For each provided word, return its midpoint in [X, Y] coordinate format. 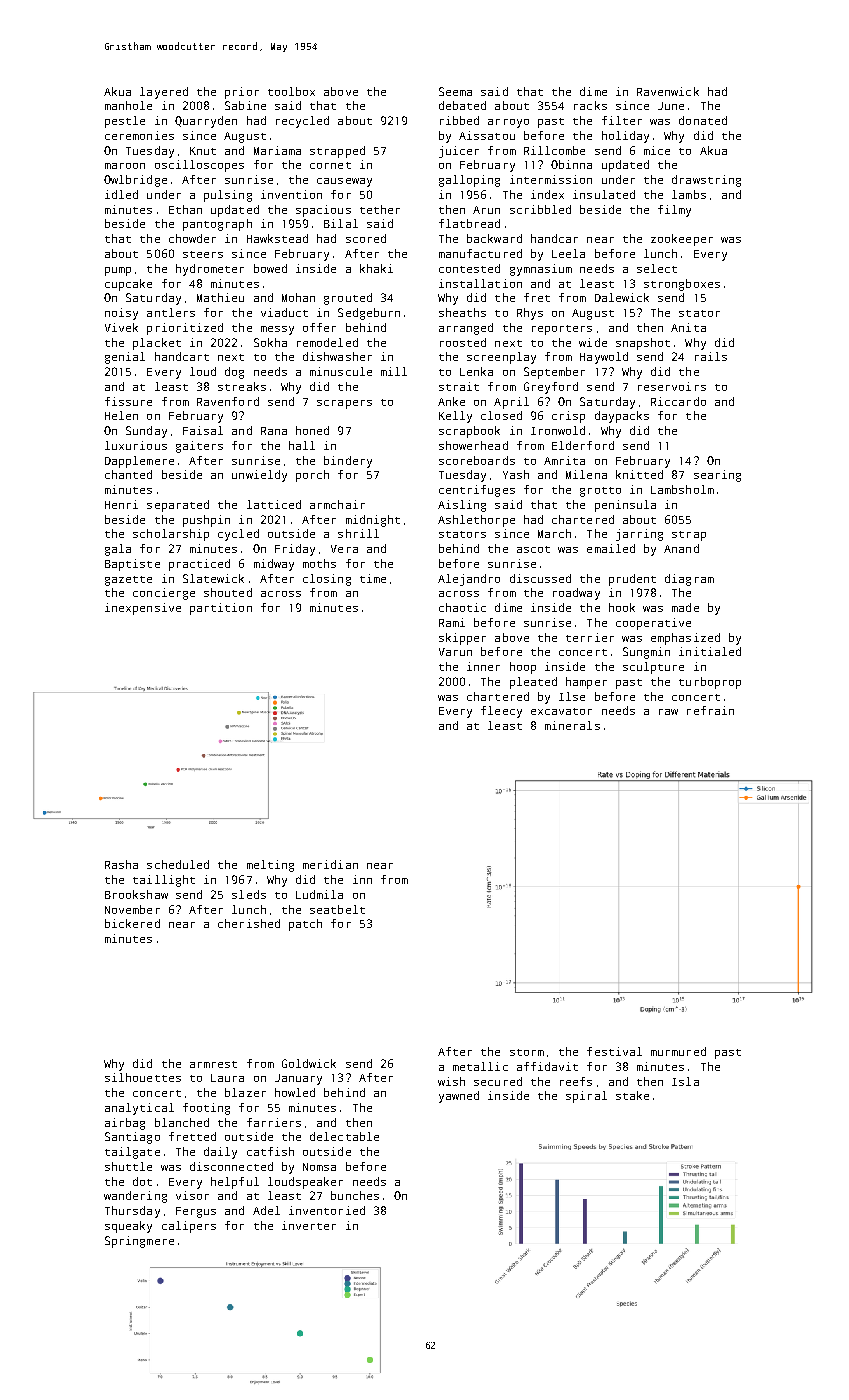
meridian [330, 864]
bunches [355, 1195]
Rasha [121, 864]
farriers [274, 1122]
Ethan [185, 209]
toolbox [291, 91]
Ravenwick [668, 91]
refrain [710, 710]
